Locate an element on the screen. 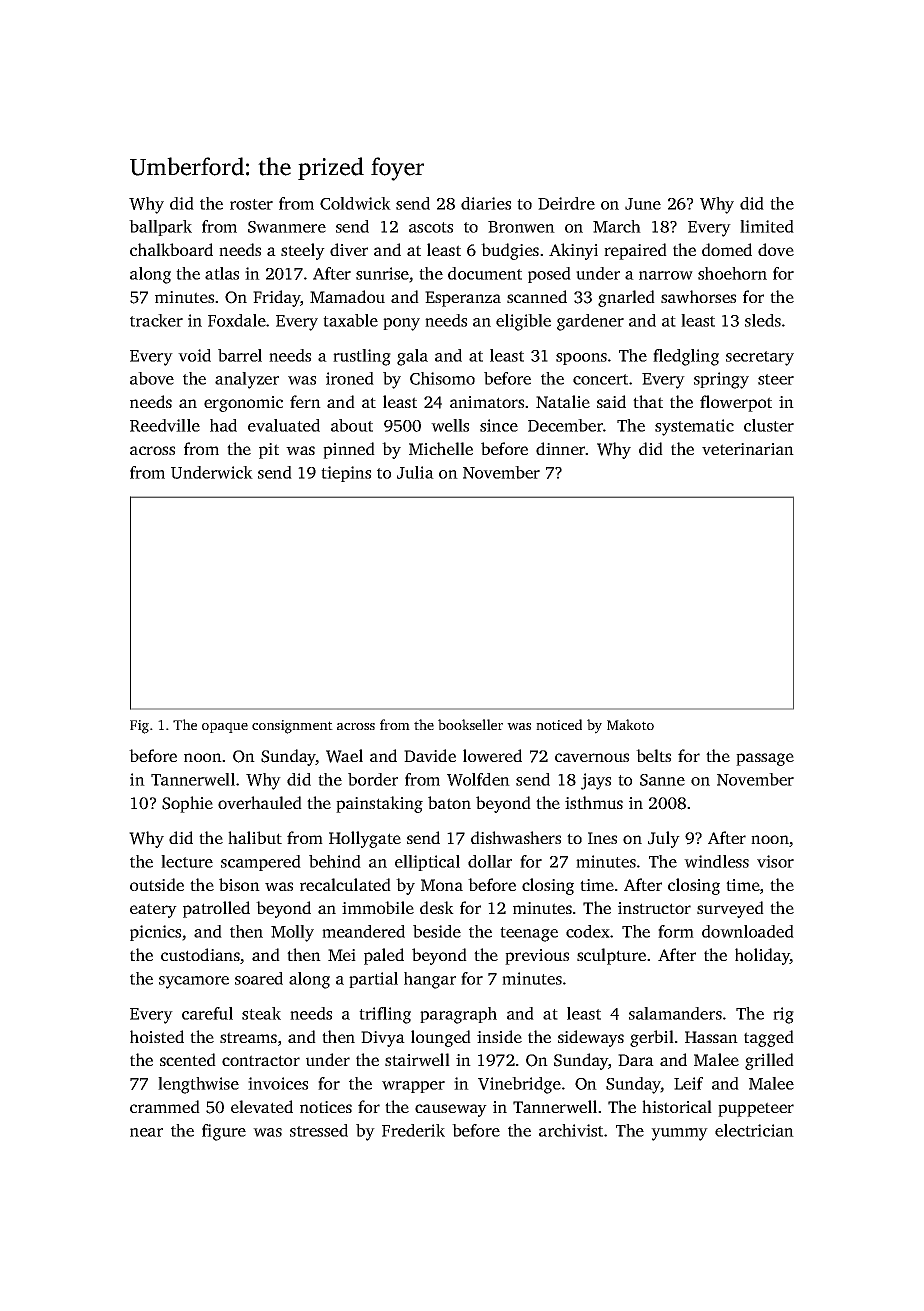  veterinarian is located at coordinates (748, 449).
